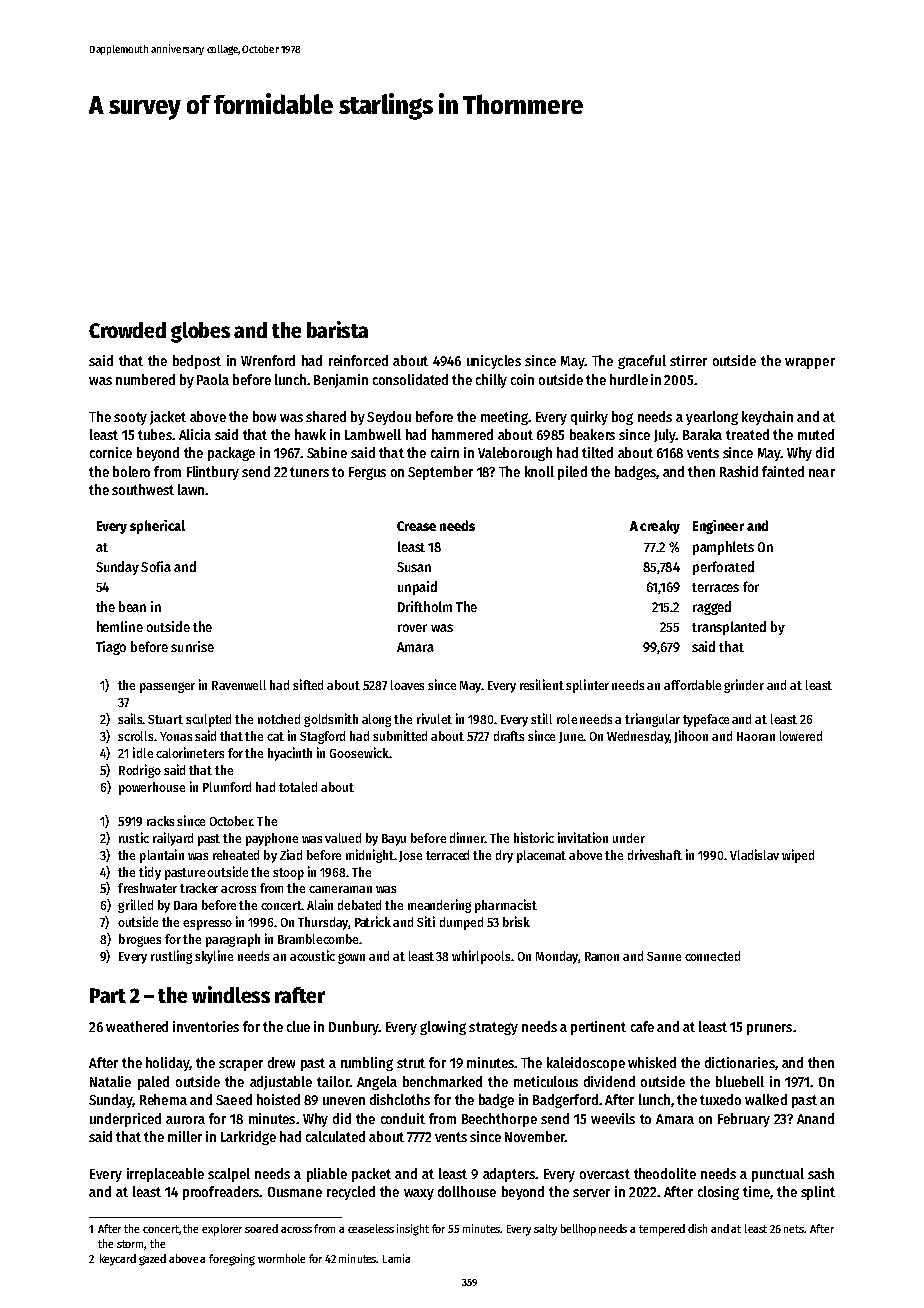 The width and height of the screenshot is (924, 1308). I want to click on gazed, so click(152, 1260).
